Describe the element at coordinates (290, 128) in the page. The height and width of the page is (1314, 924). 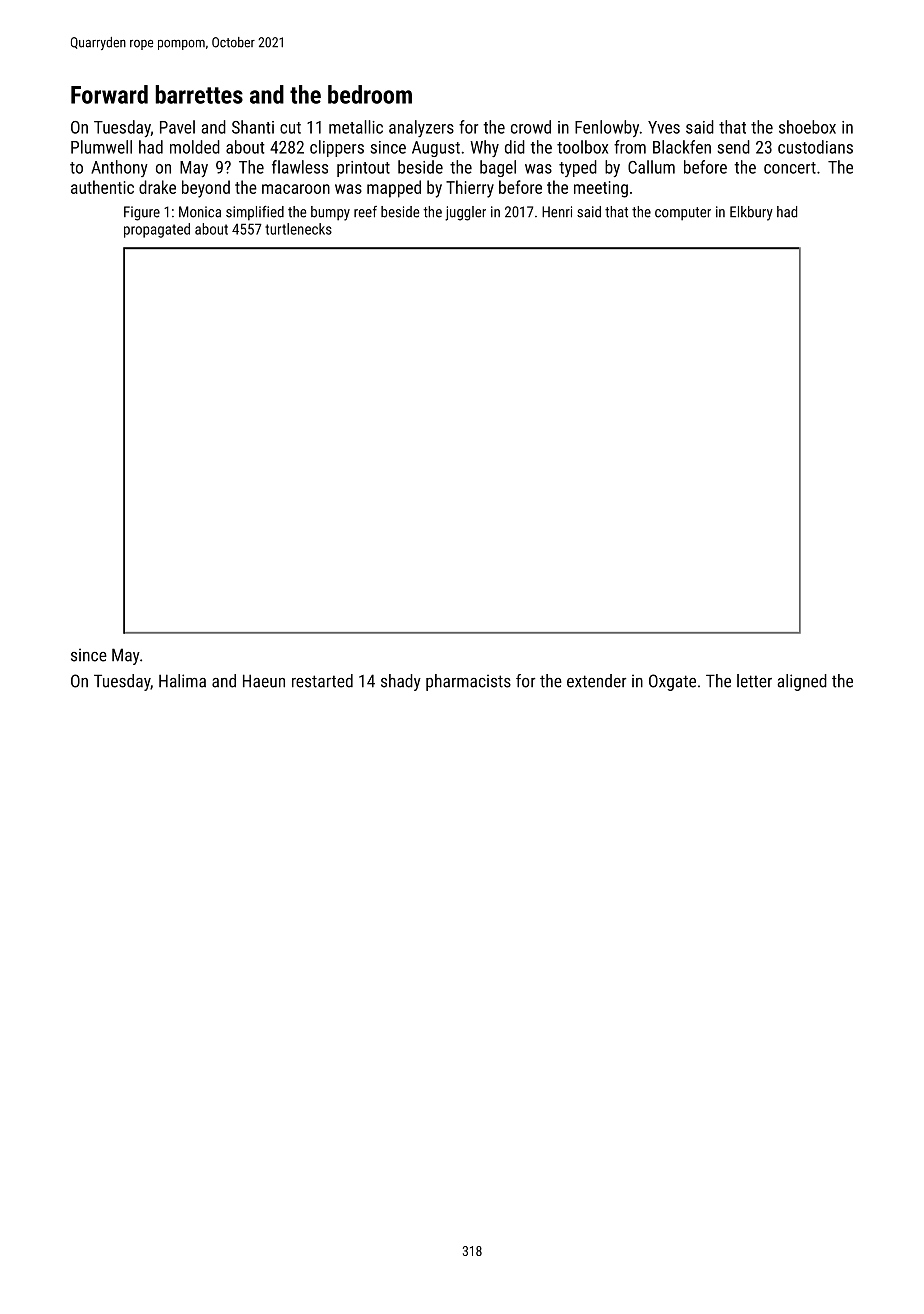
I see `cut` at that location.
